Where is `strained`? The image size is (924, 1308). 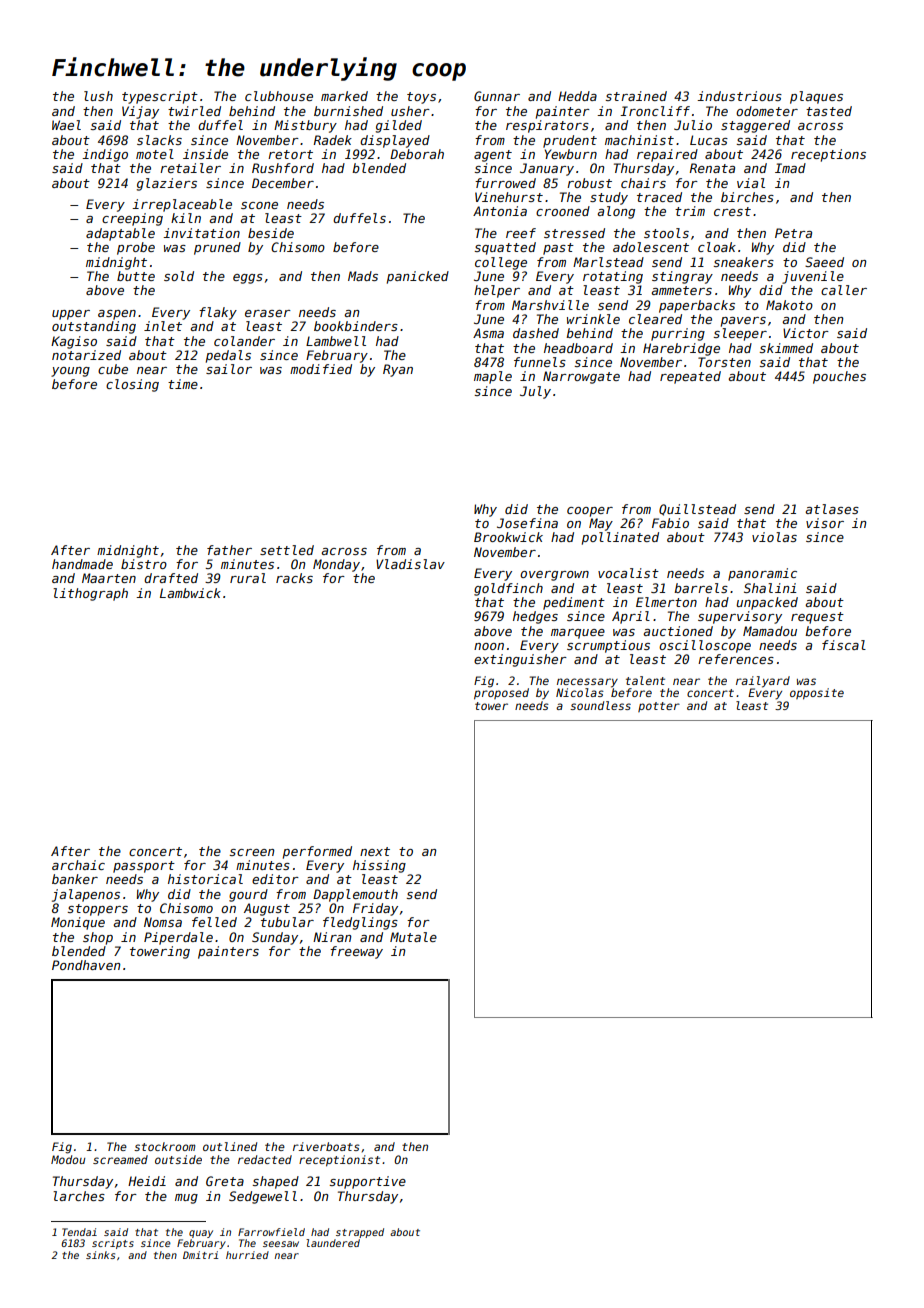 strained is located at coordinates (636, 96).
